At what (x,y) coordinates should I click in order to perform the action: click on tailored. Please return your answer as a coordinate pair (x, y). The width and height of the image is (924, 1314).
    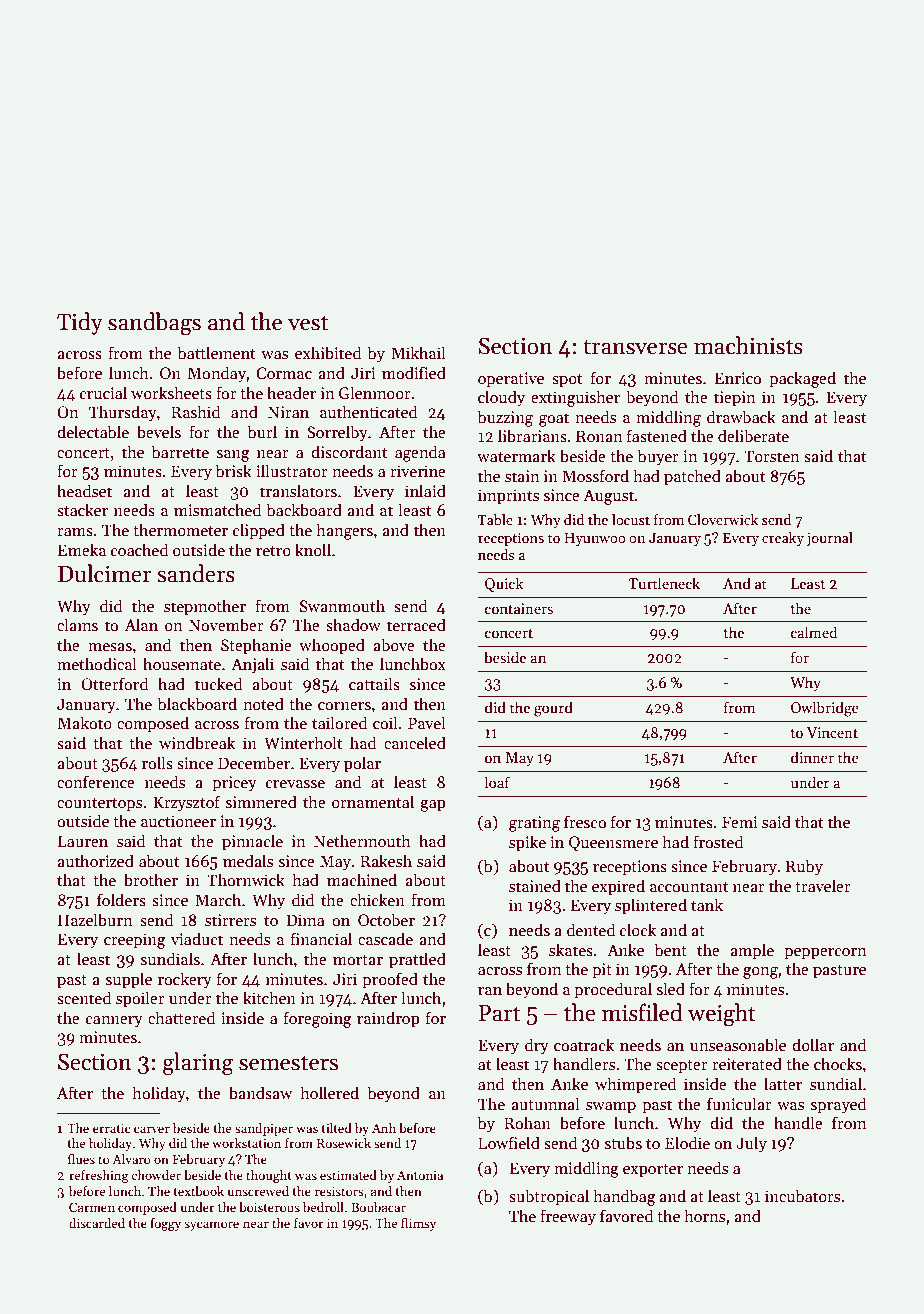
    Looking at the image, I should click on (339, 723).
